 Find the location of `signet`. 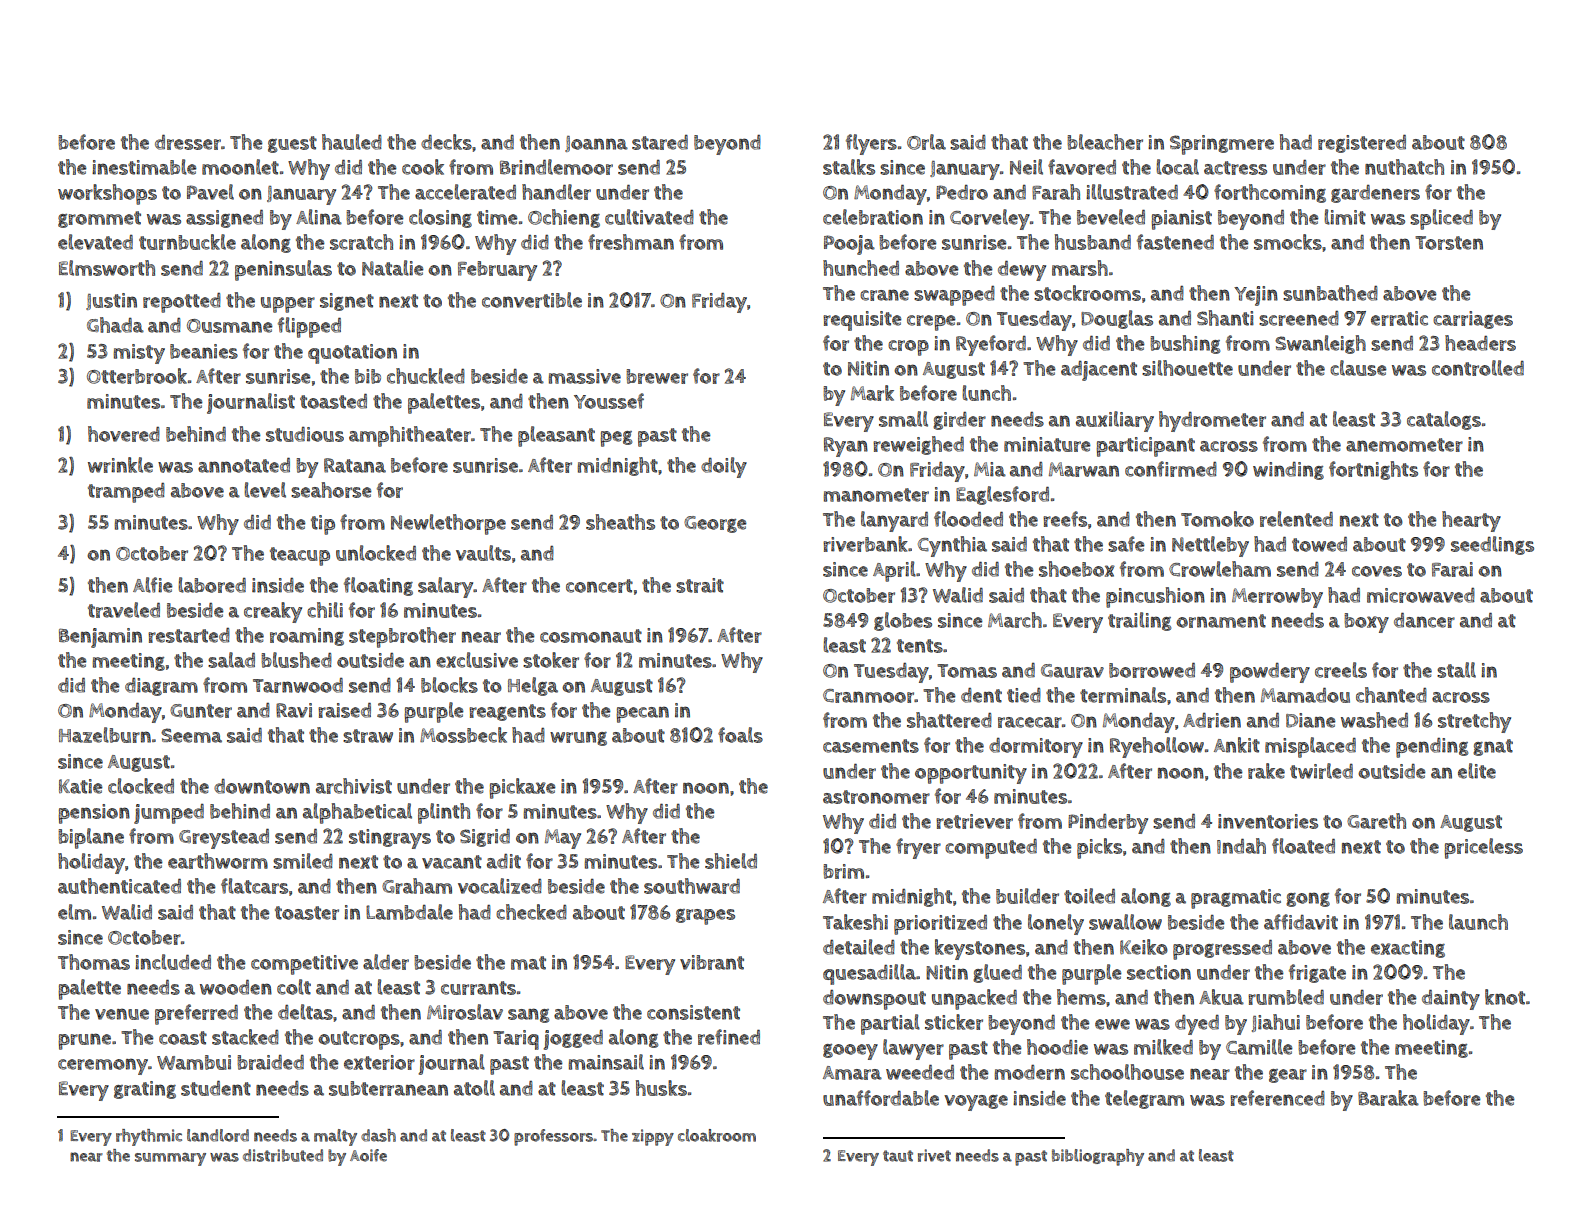

signet is located at coordinates (347, 302).
